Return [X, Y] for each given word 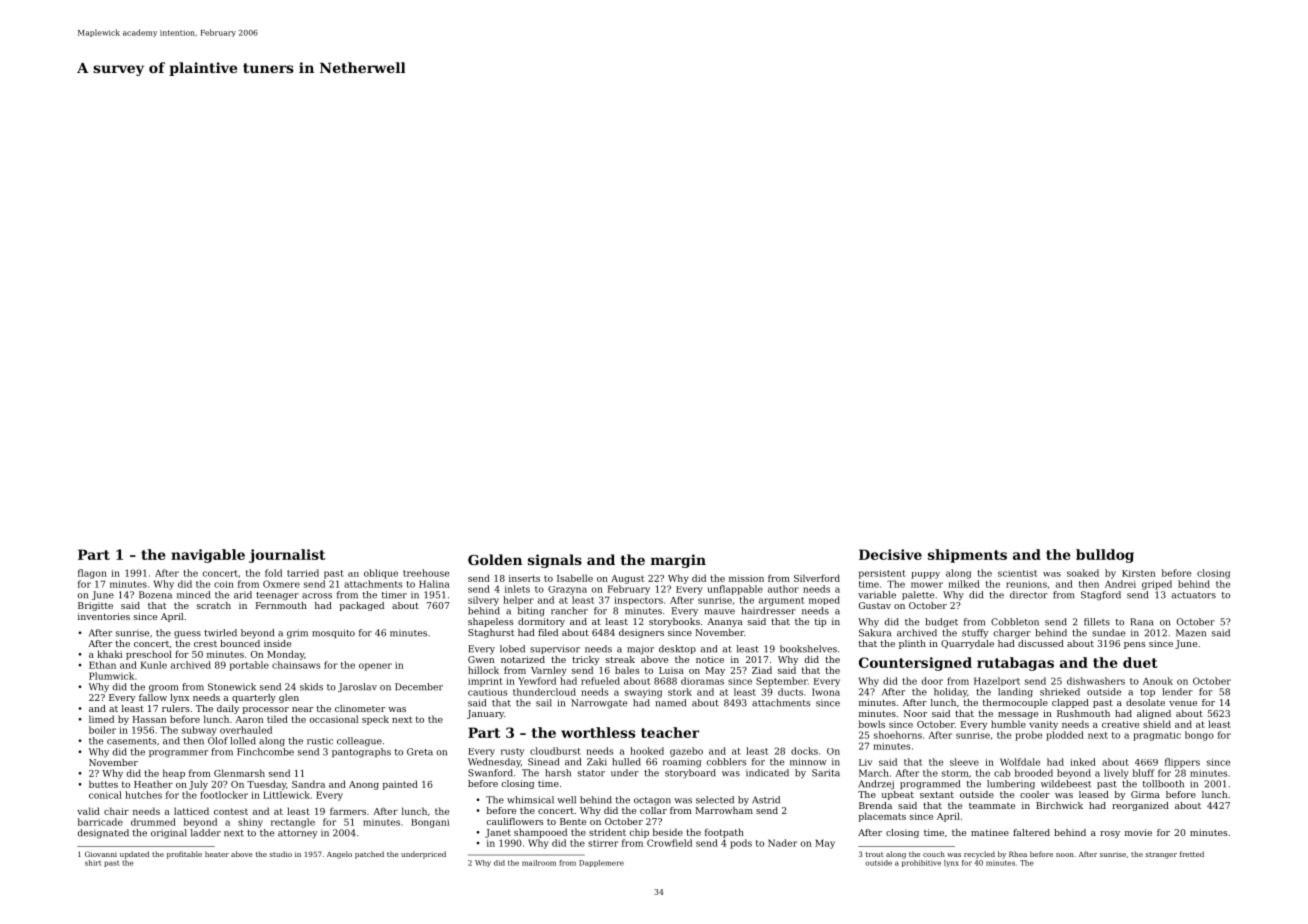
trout [875, 854]
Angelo [339, 855]
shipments [967, 556]
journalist [287, 556]
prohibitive [921, 863]
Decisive [890, 554]
